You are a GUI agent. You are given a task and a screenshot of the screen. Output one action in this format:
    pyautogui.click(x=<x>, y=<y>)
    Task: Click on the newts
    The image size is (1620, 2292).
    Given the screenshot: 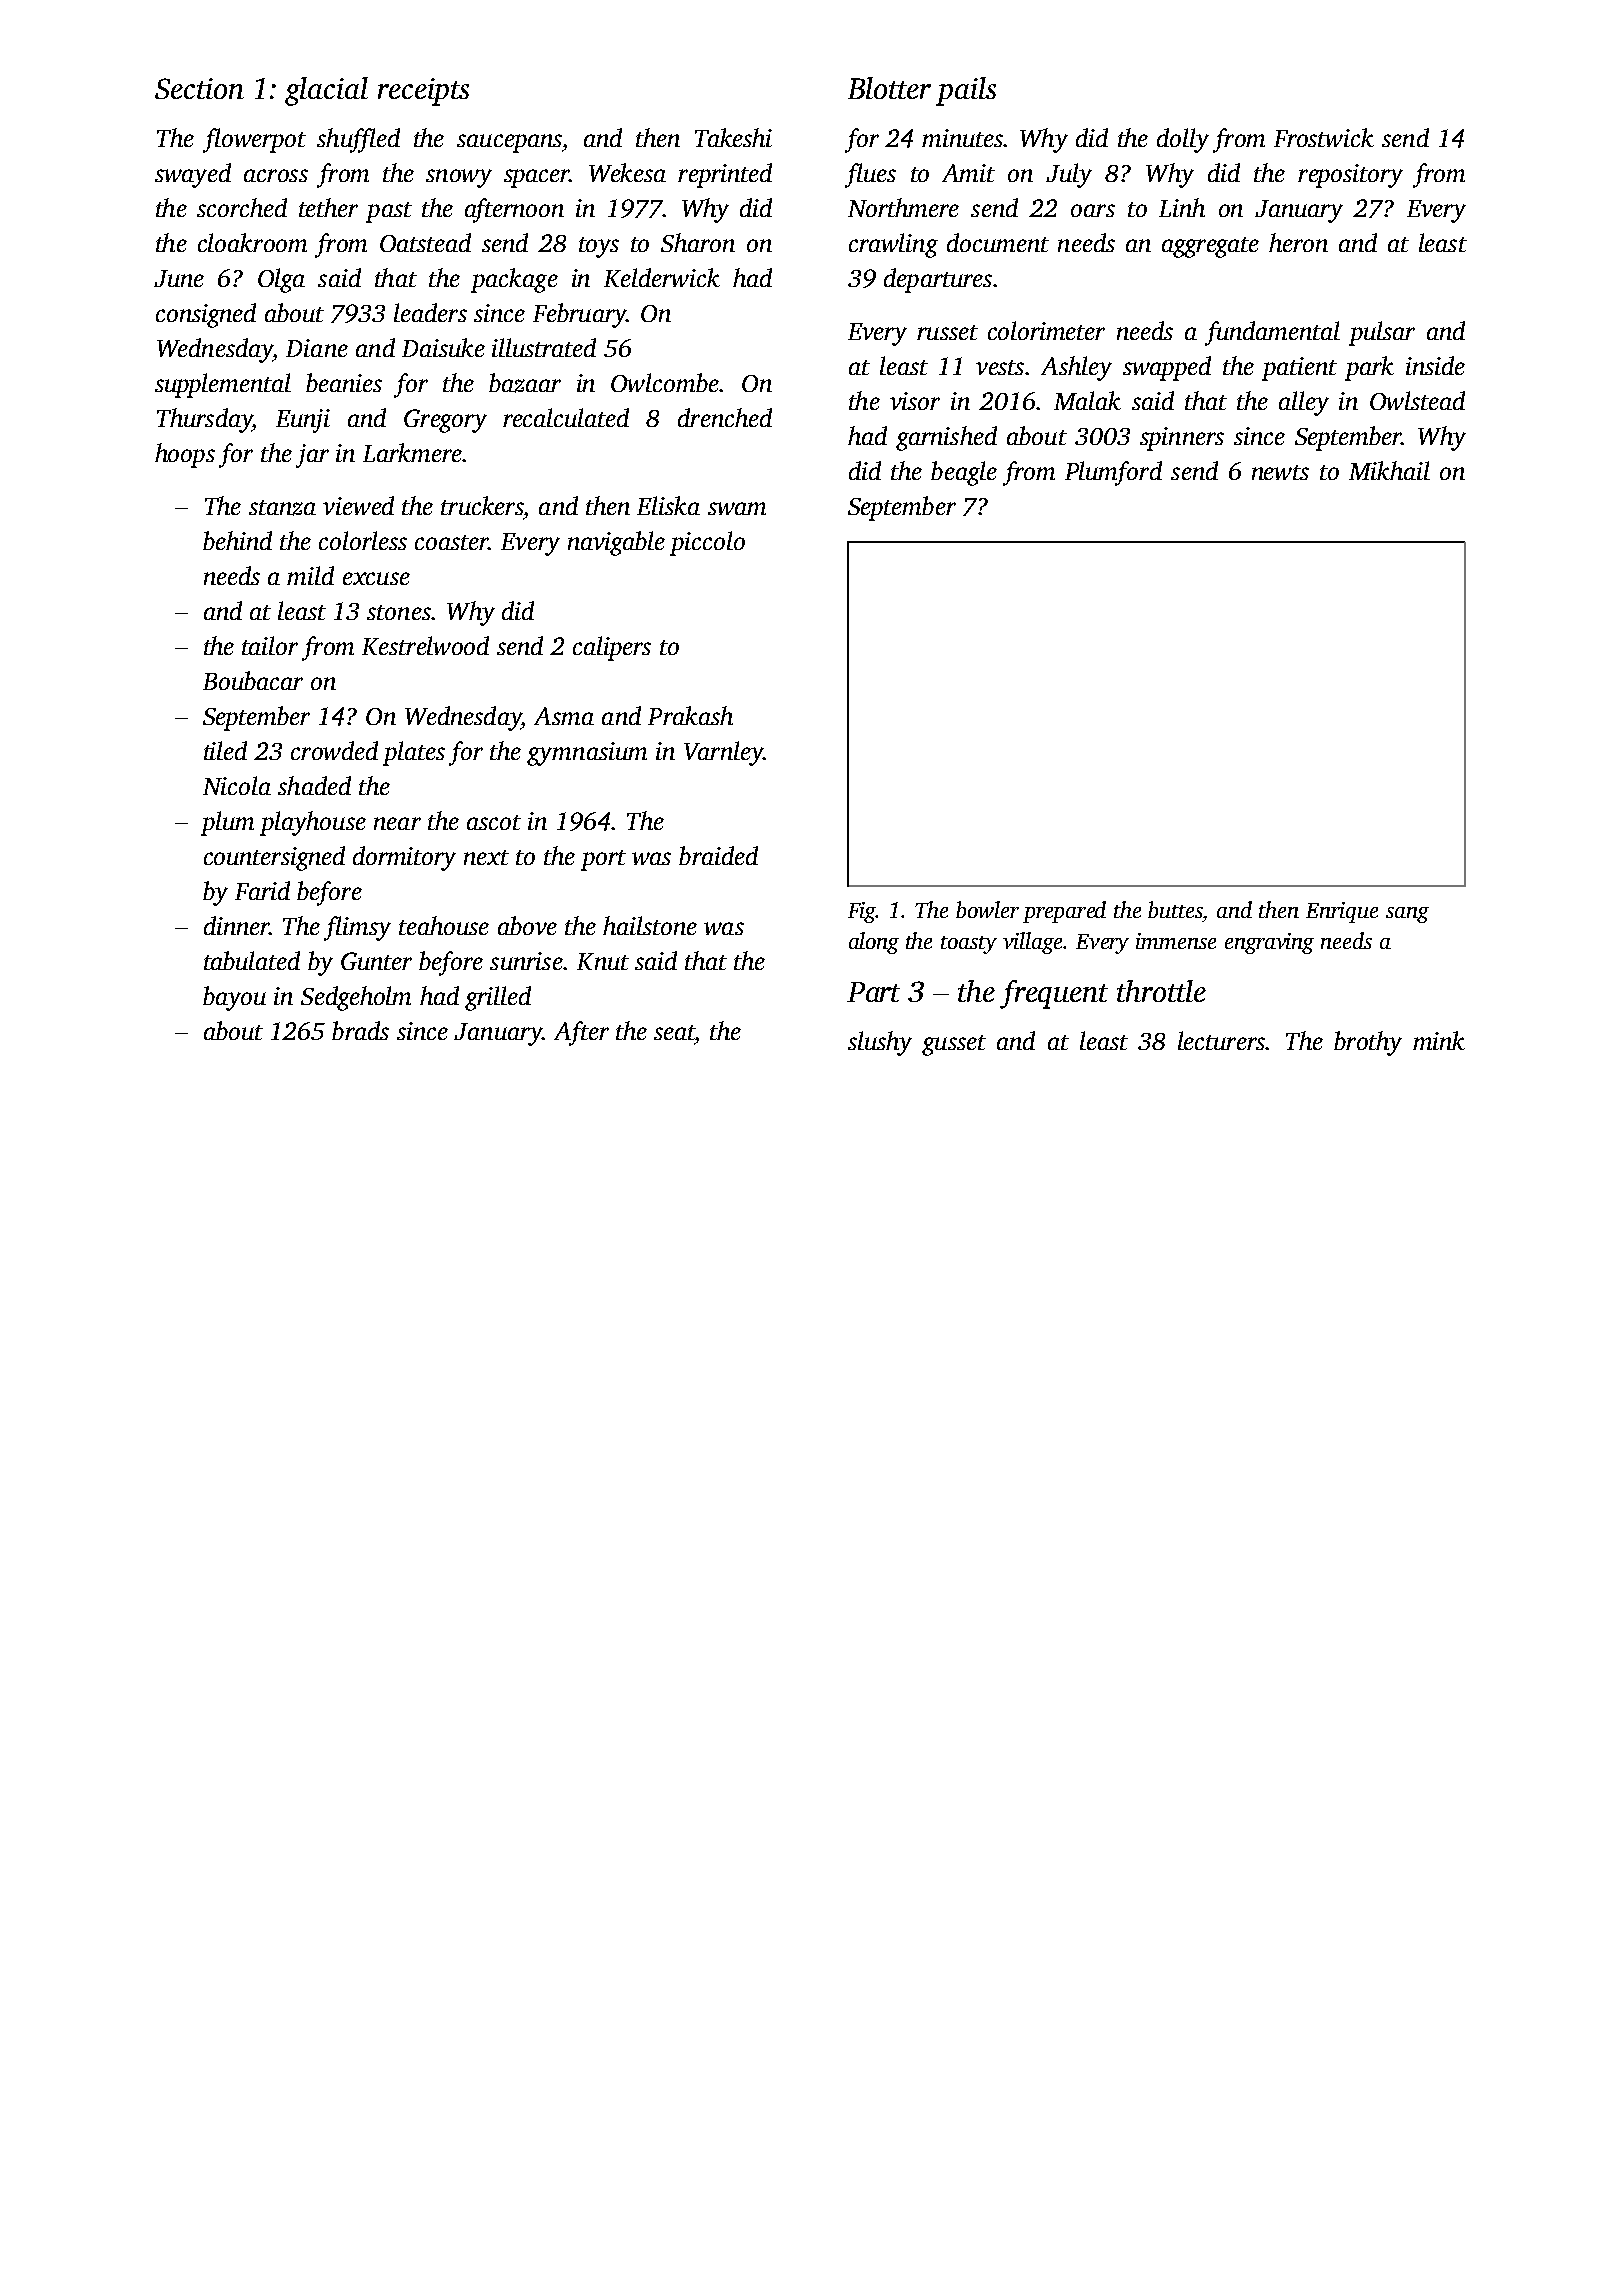 What is the action you would take?
    pyautogui.click(x=1280, y=472)
